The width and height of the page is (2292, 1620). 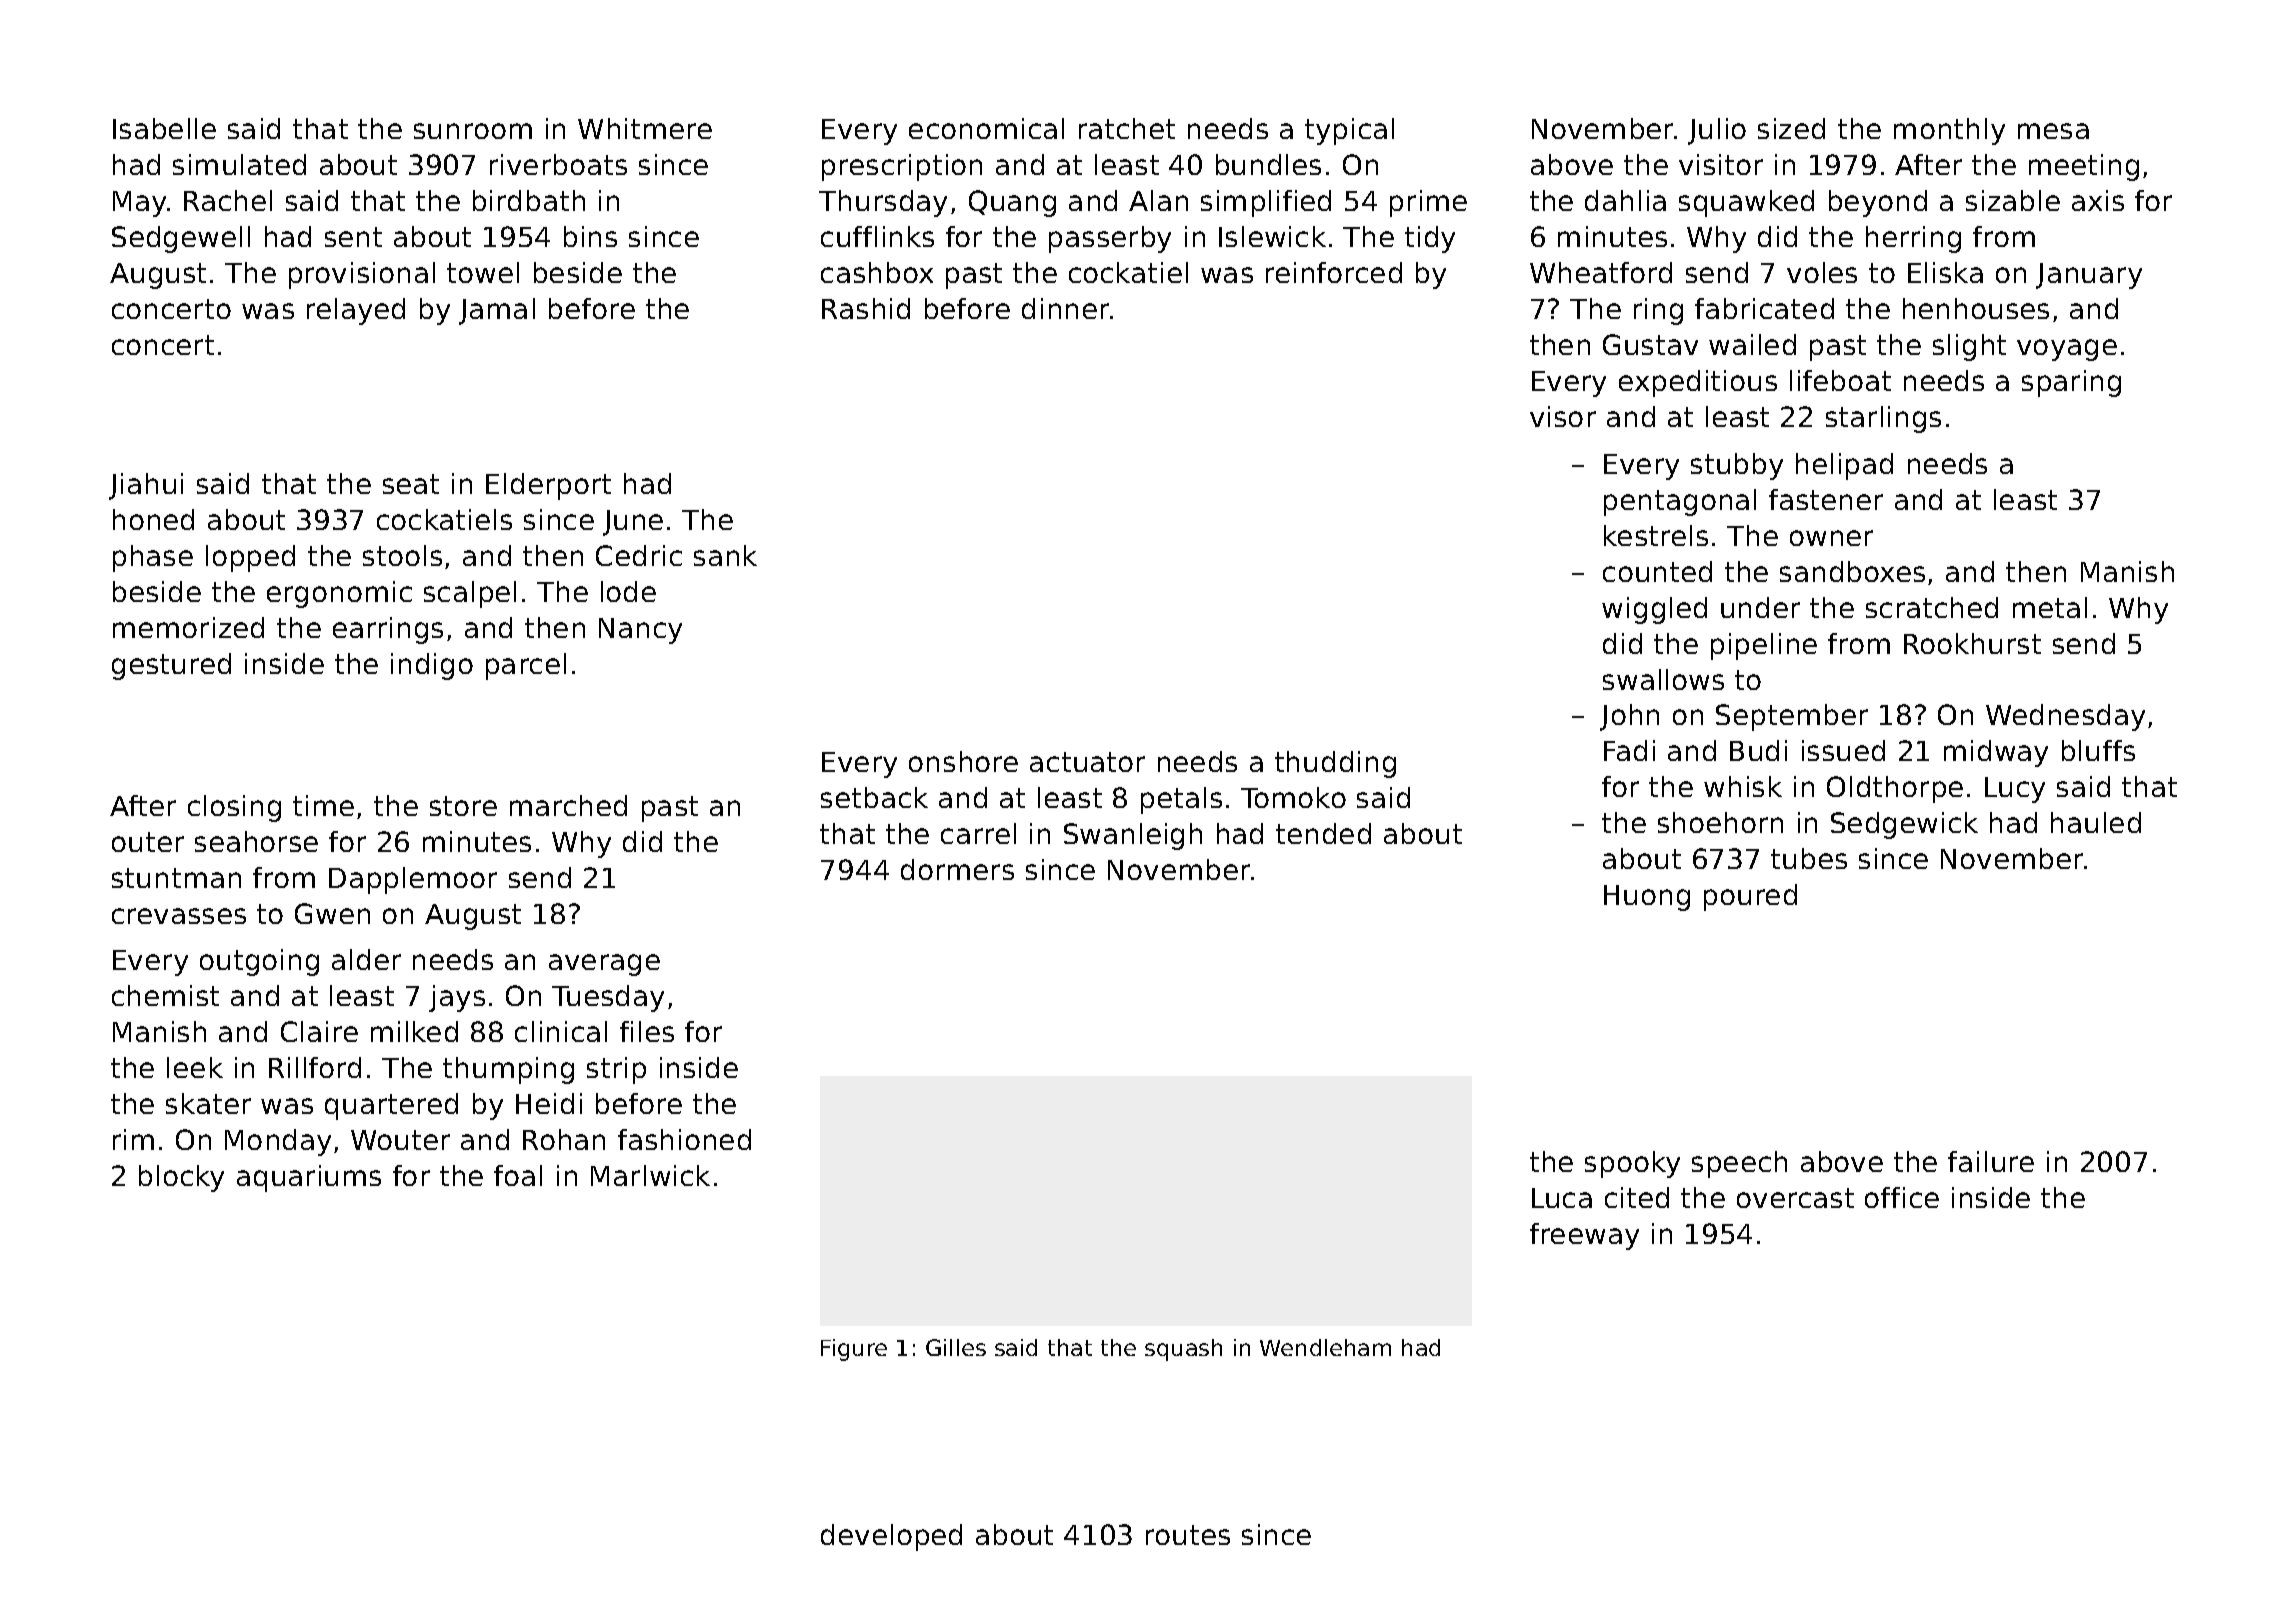 What do you see at coordinates (1584, 1236) in the page?
I see `freeway` at bounding box center [1584, 1236].
